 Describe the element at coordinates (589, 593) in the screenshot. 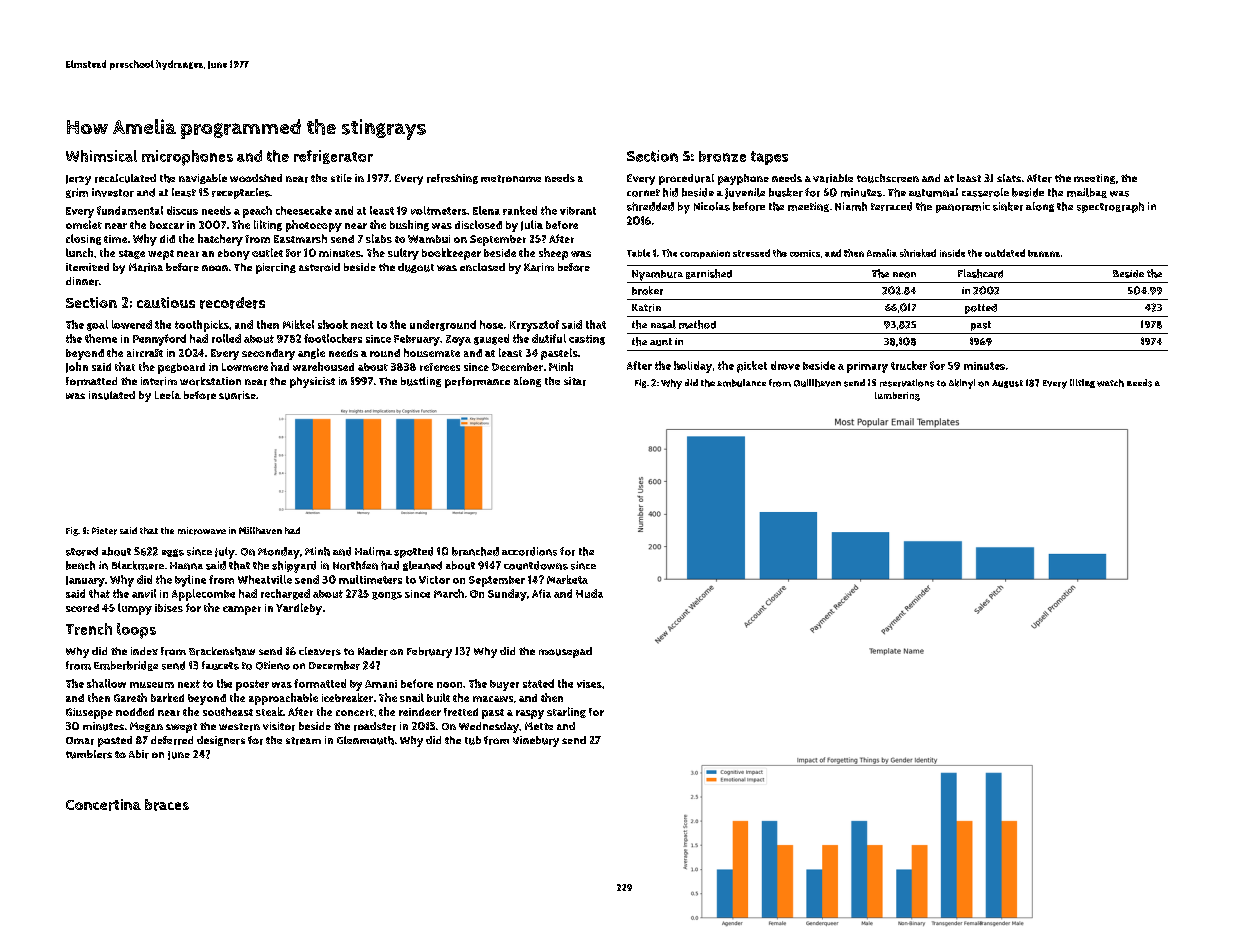

I see `Huda` at that location.
